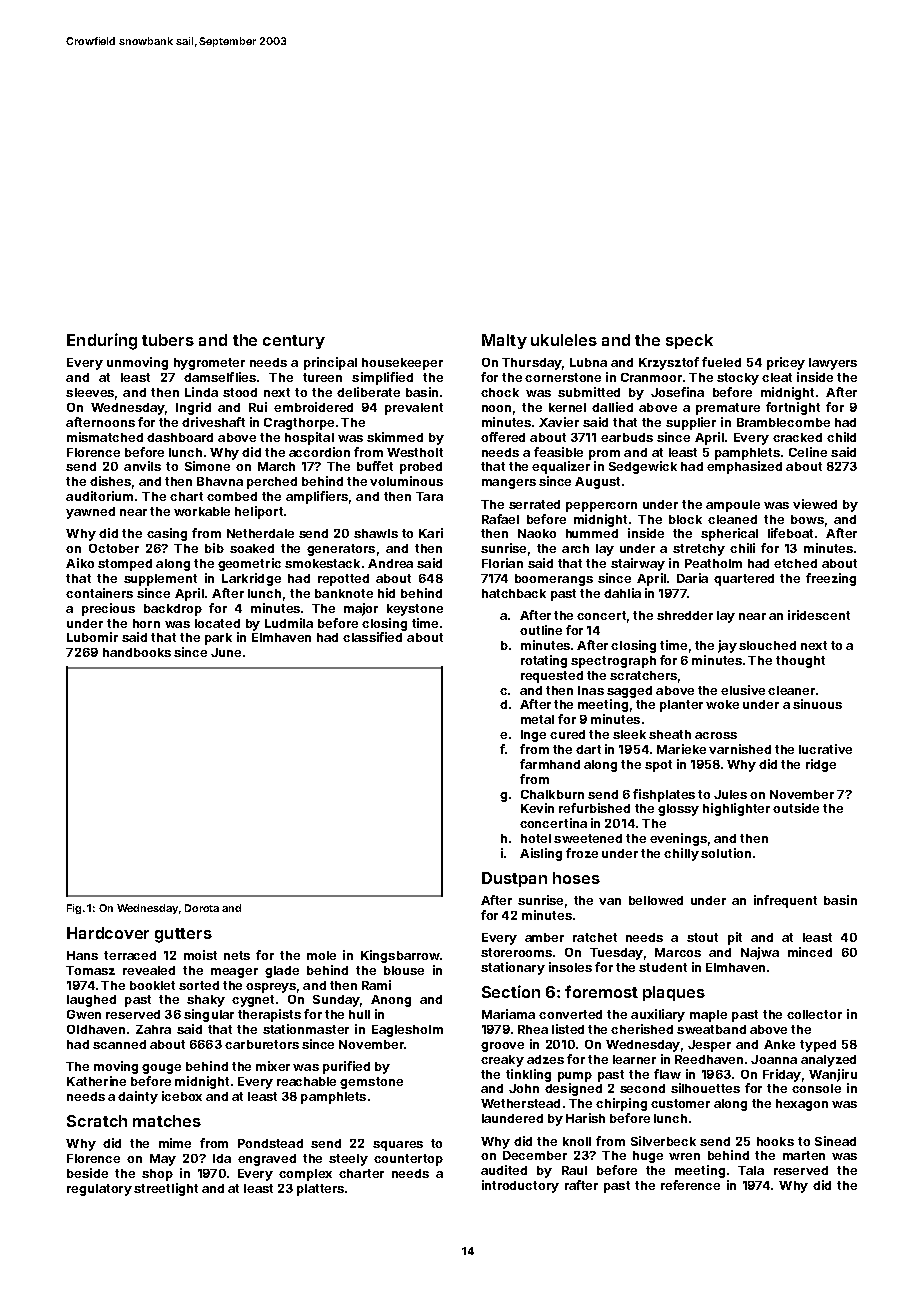  I want to click on tubers, so click(168, 340).
